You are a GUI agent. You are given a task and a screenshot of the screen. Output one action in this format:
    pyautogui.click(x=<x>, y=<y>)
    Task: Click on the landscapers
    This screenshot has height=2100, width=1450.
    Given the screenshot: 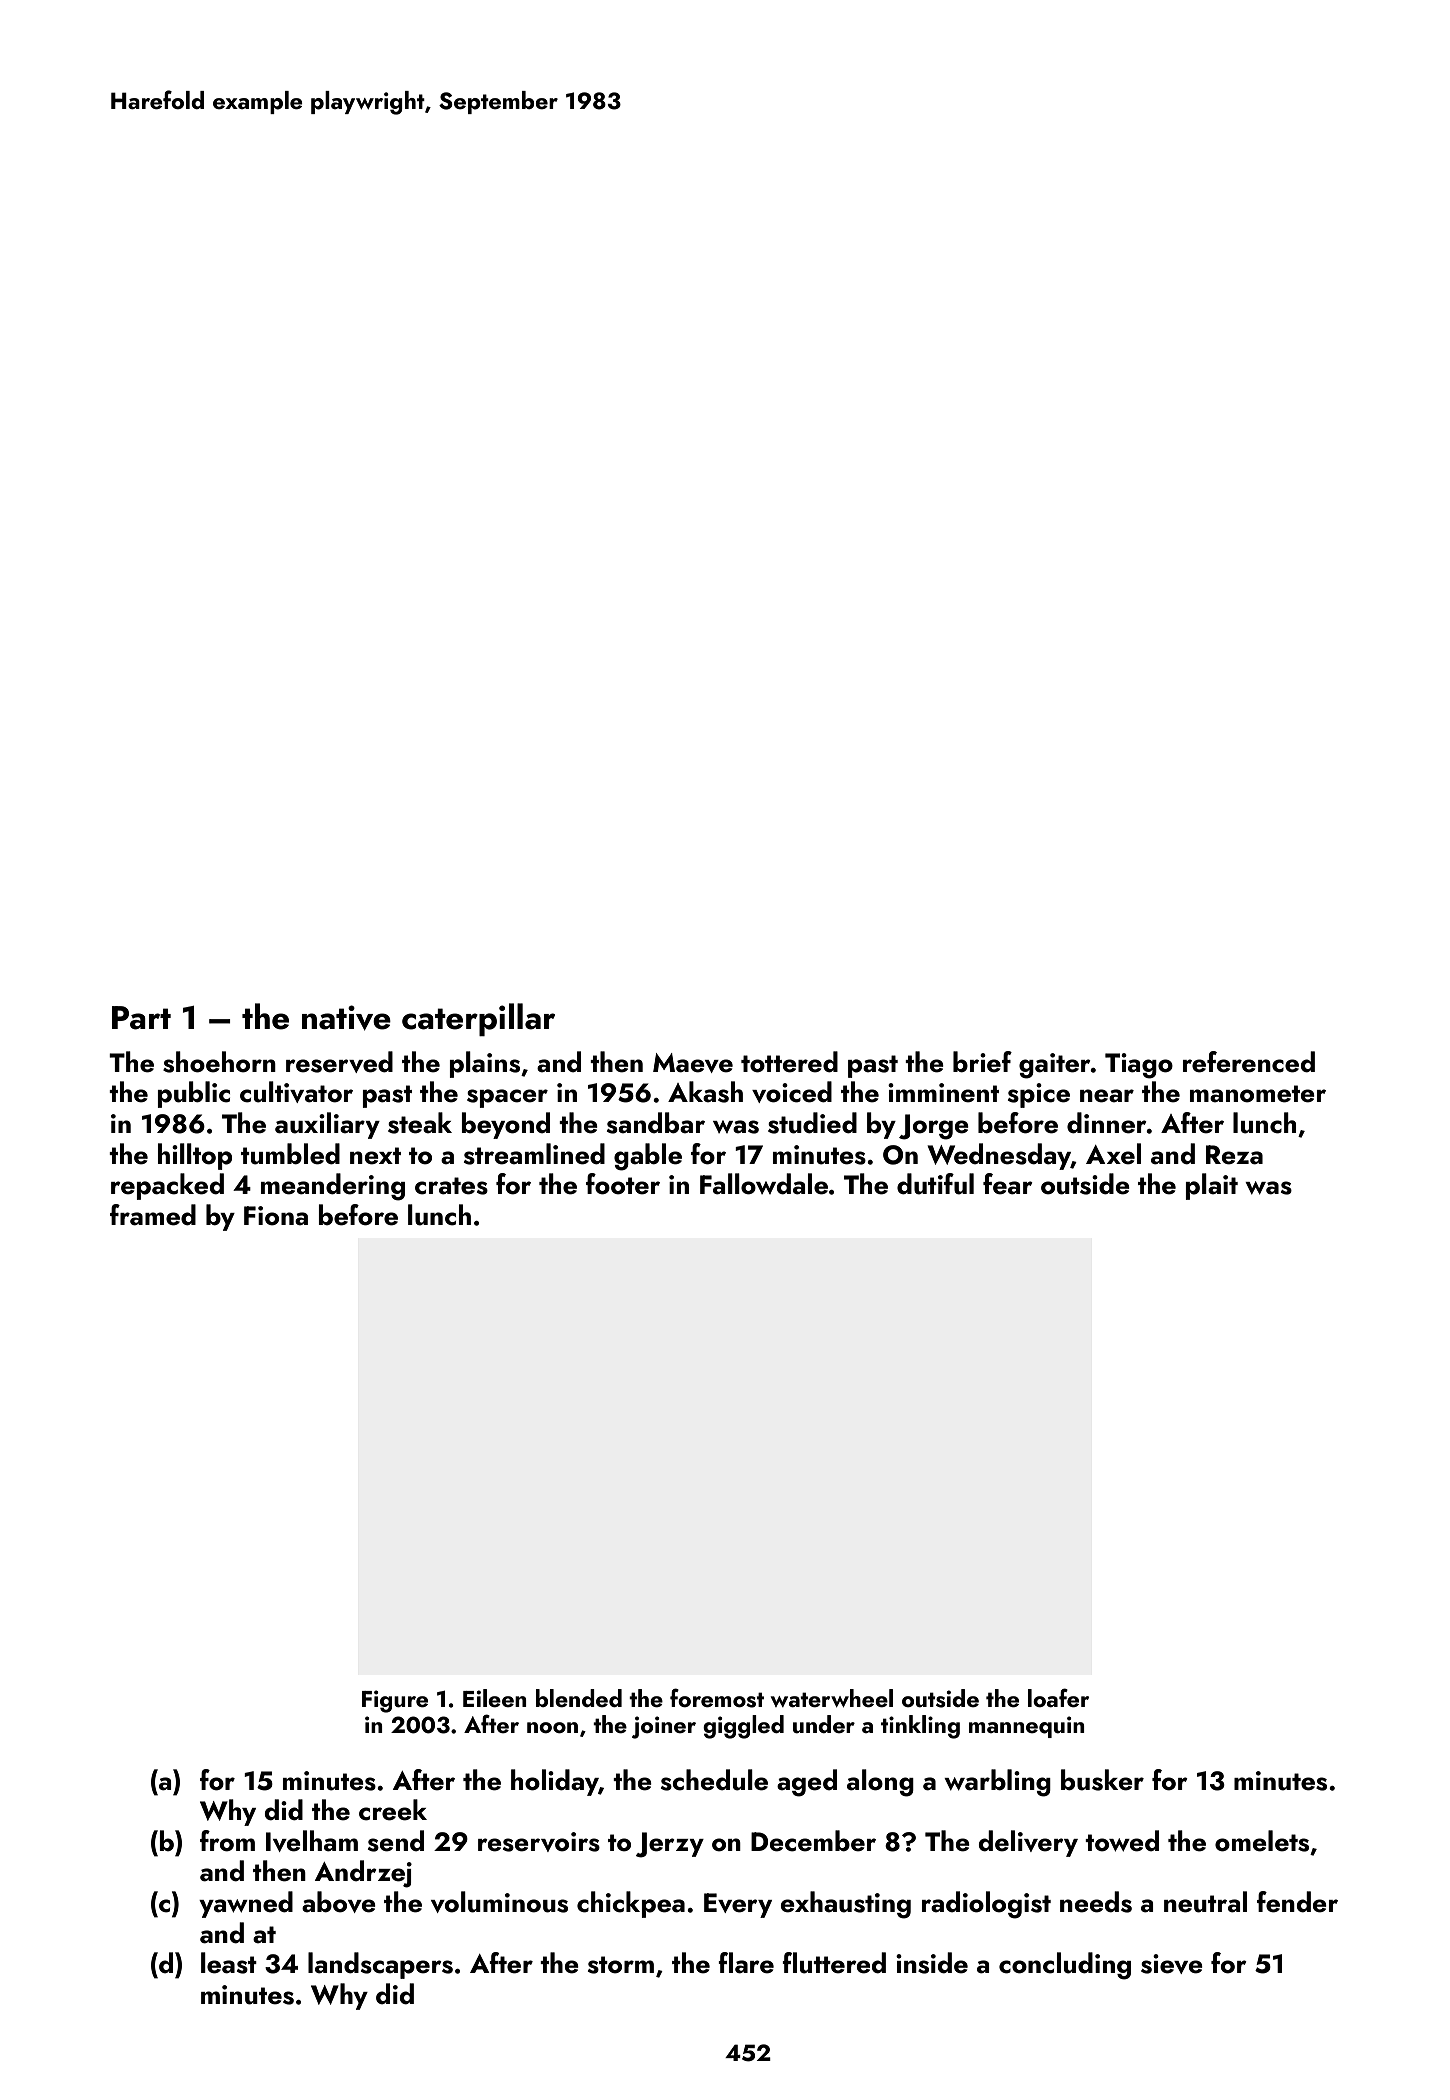 What is the action you would take?
    pyautogui.click(x=380, y=1965)
